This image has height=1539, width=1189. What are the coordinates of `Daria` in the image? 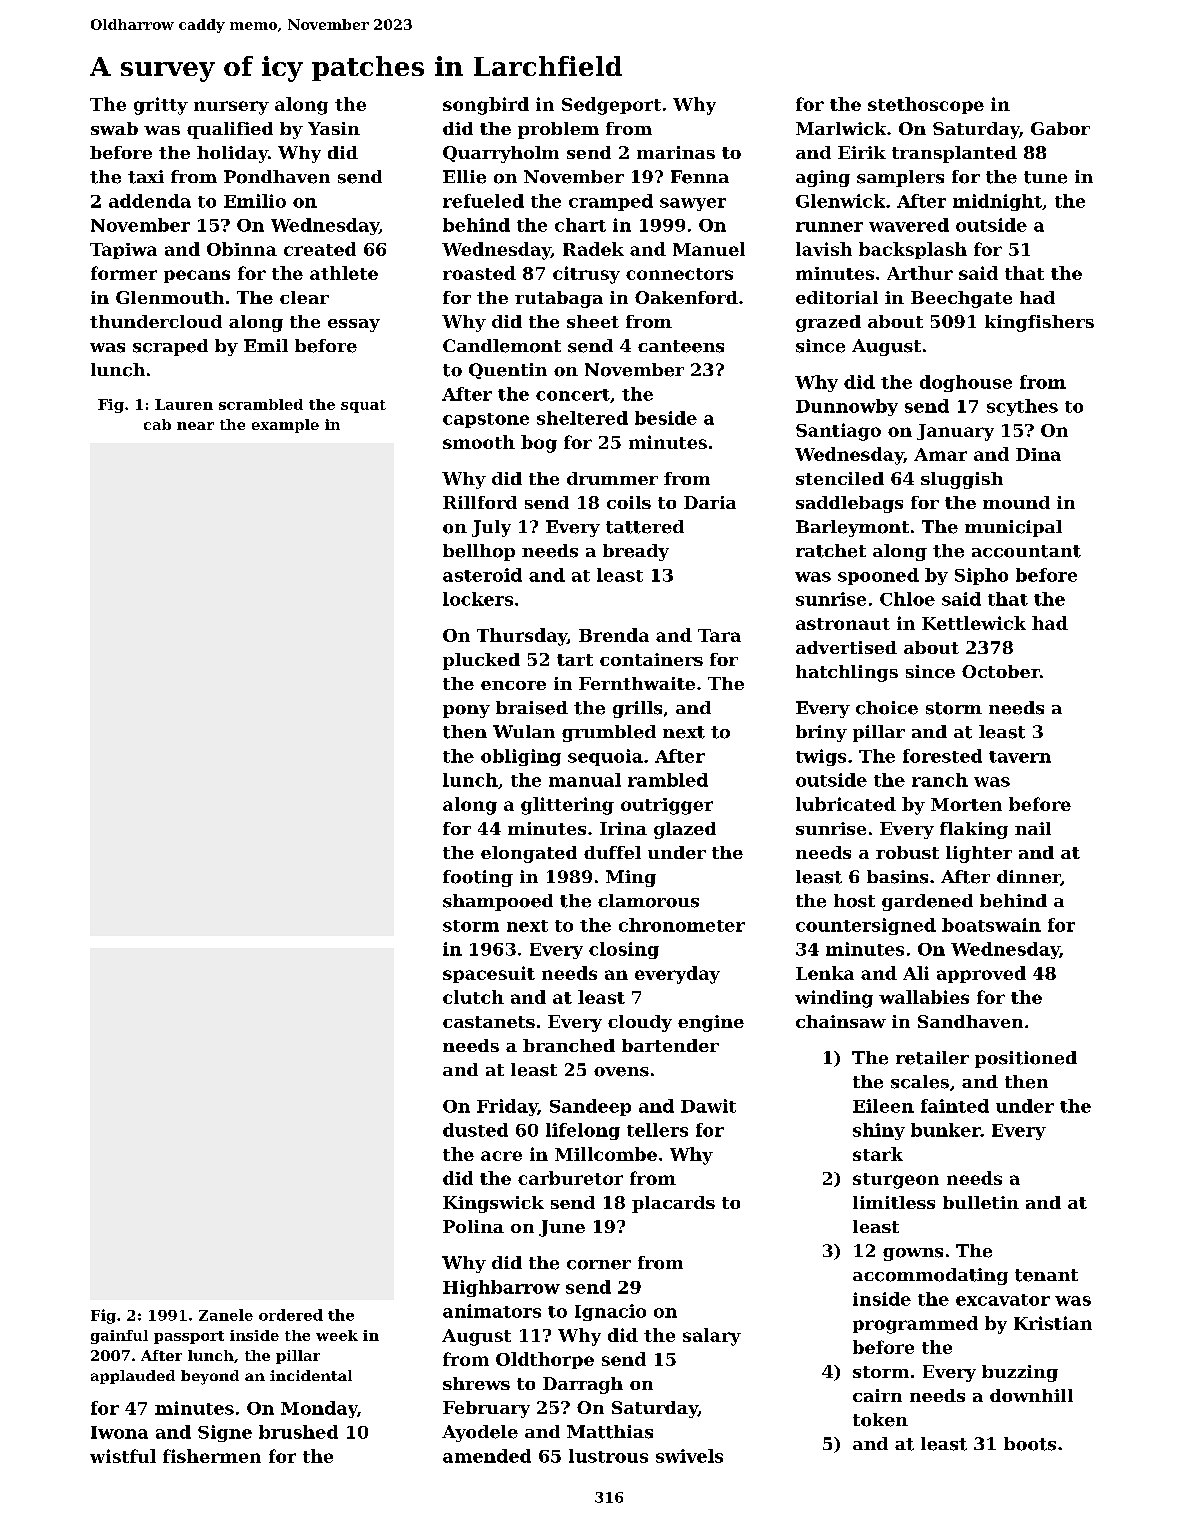 It's located at (710, 502).
